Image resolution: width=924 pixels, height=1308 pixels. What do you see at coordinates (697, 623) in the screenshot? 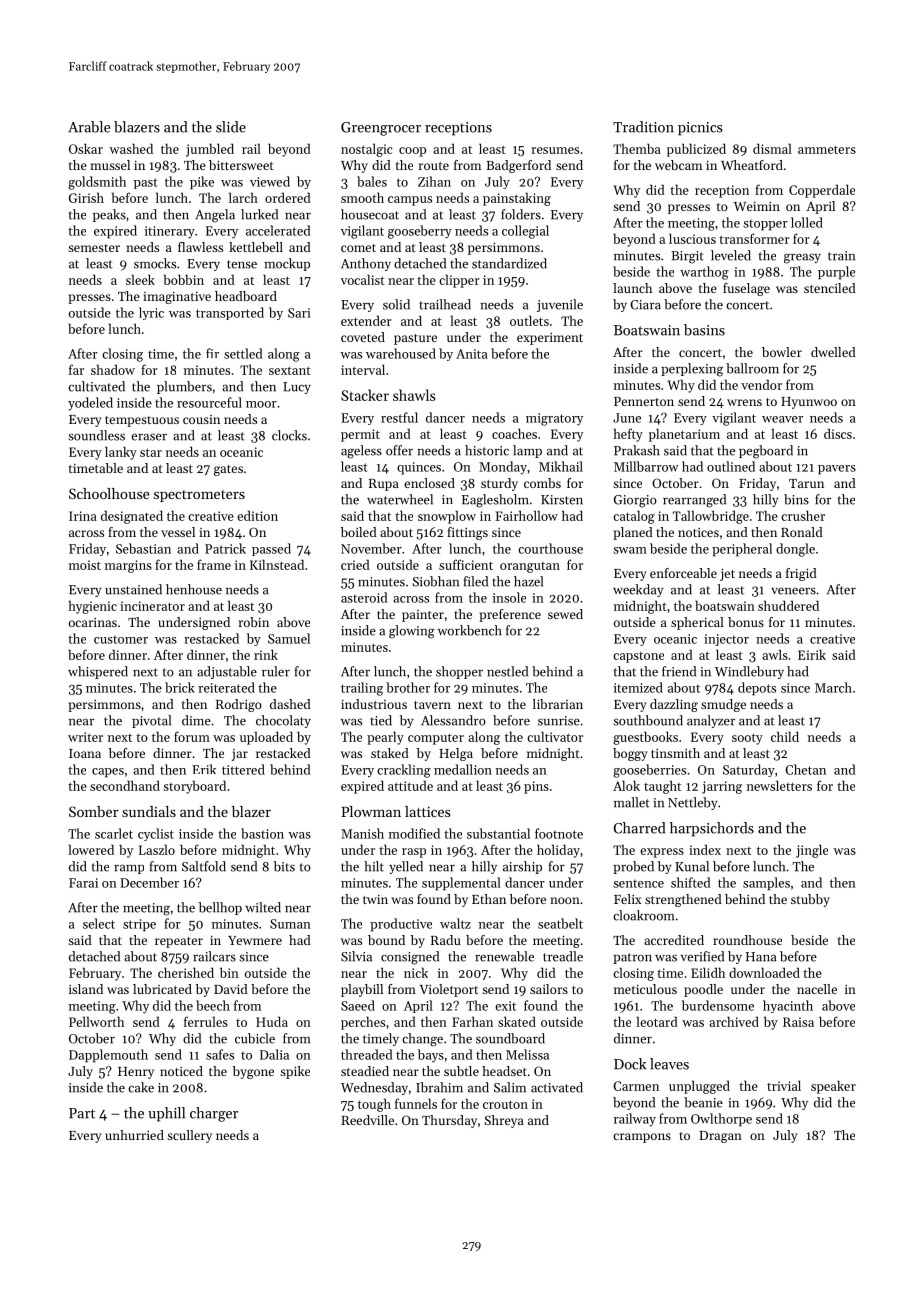
I see `spherical` at bounding box center [697, 623].
